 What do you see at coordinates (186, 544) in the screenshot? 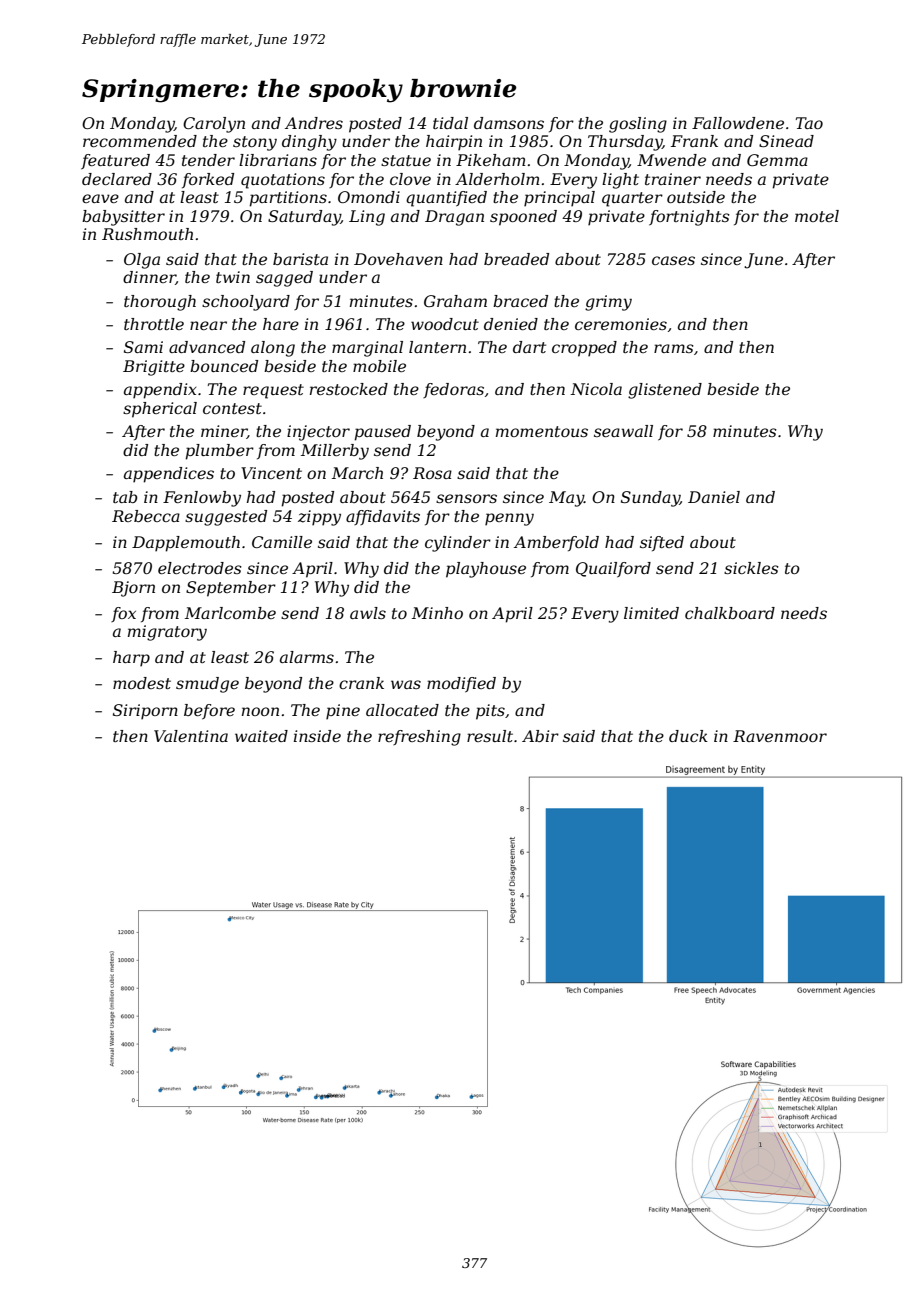
I see `Dapplemouth` at bounding box center [186, 544].
